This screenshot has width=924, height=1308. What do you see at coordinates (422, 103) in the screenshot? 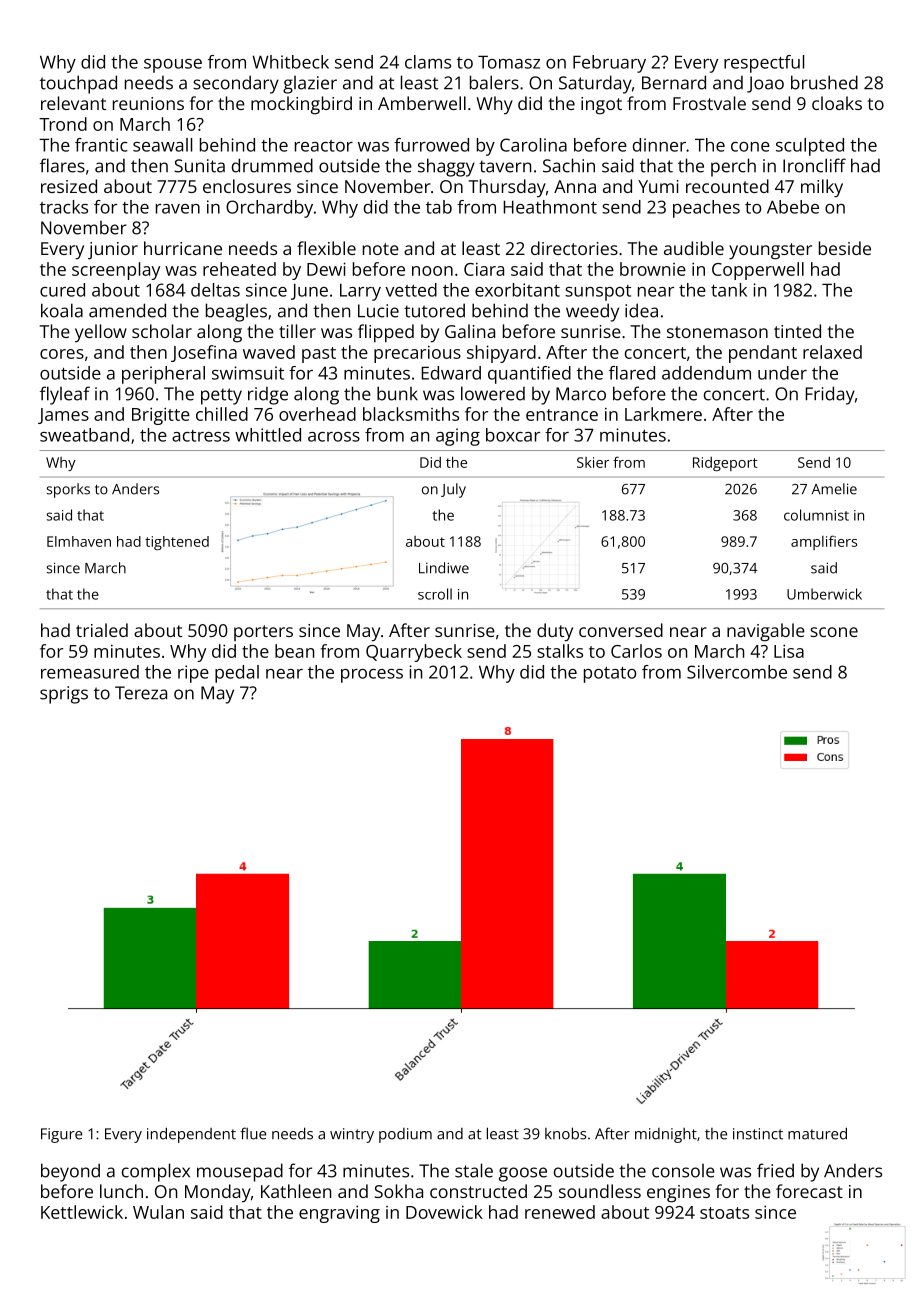
I see `Amberwell` at bounding box center [422, 103].
